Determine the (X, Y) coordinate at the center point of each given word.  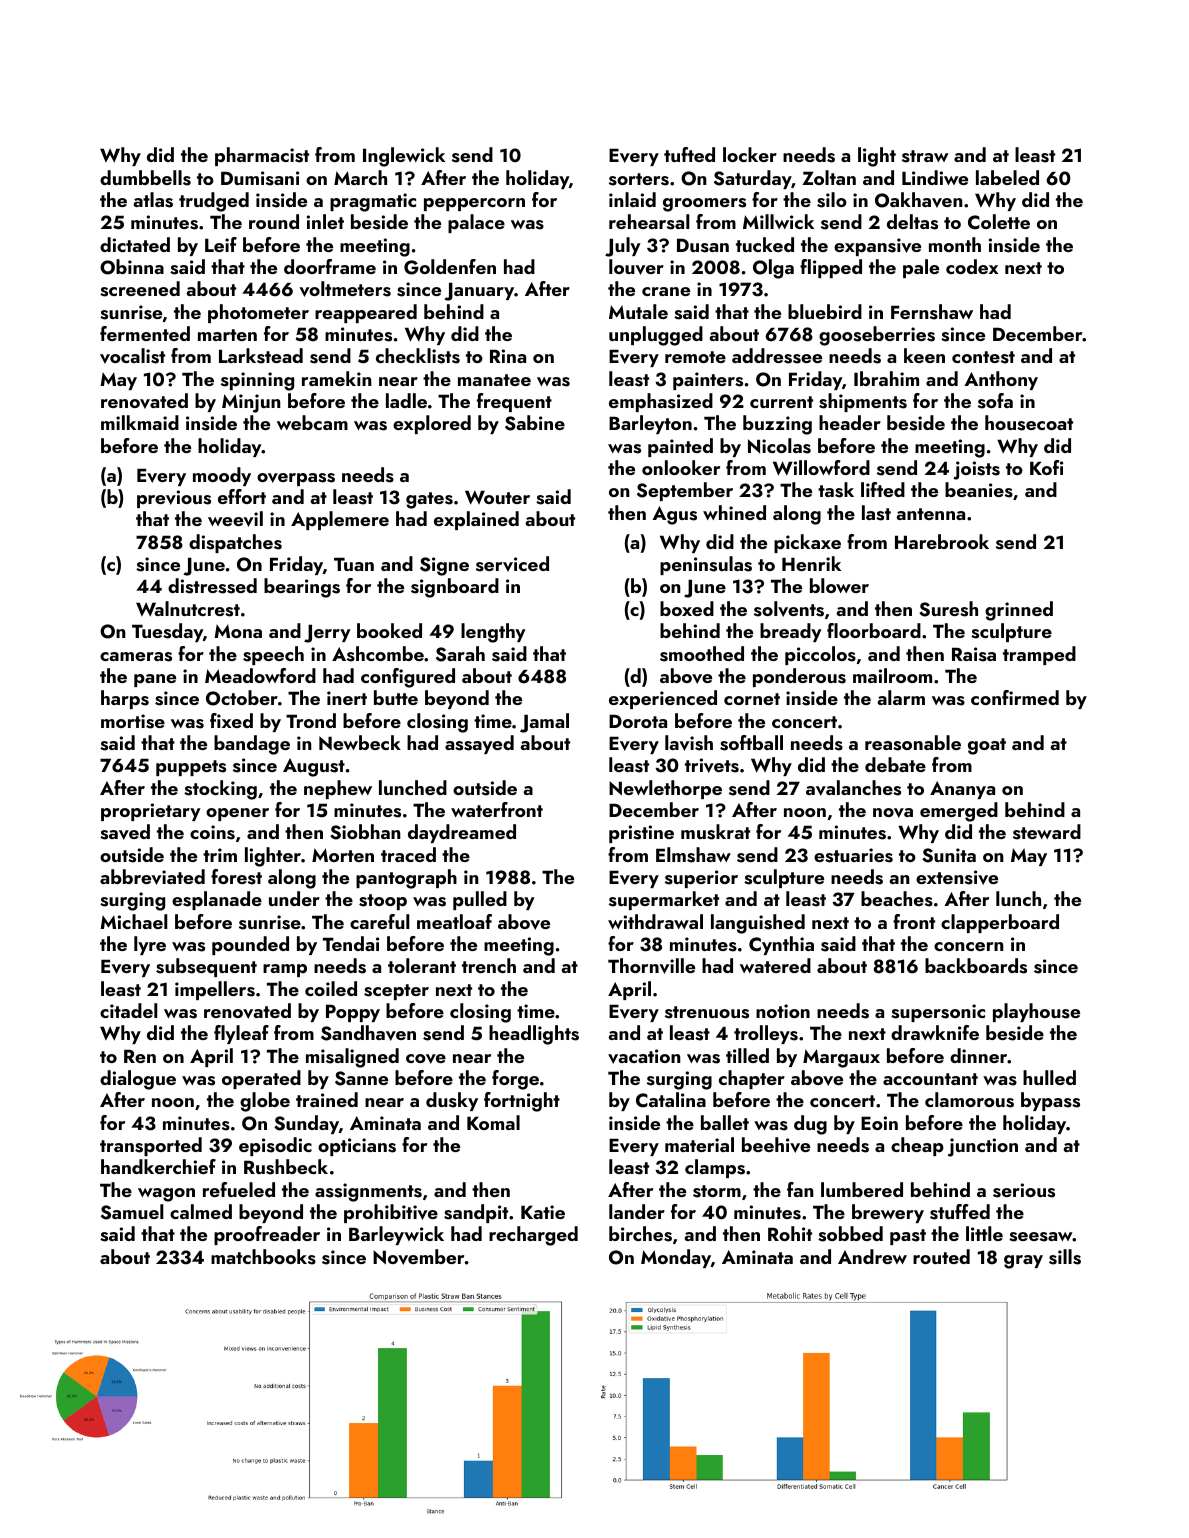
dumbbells (145, 178)
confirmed (1015, 697)
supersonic (938, 1013)
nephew (338, 789)
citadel (129, 1010)
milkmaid (140, 422)
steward (1047, 832)
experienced (663, 699)
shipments (863, 402)
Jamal (544, 723)
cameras (136, 657)
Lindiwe (935, 177)
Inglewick (404, 157)
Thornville (651, 966)
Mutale (638, 311)
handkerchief (158, 1166)
